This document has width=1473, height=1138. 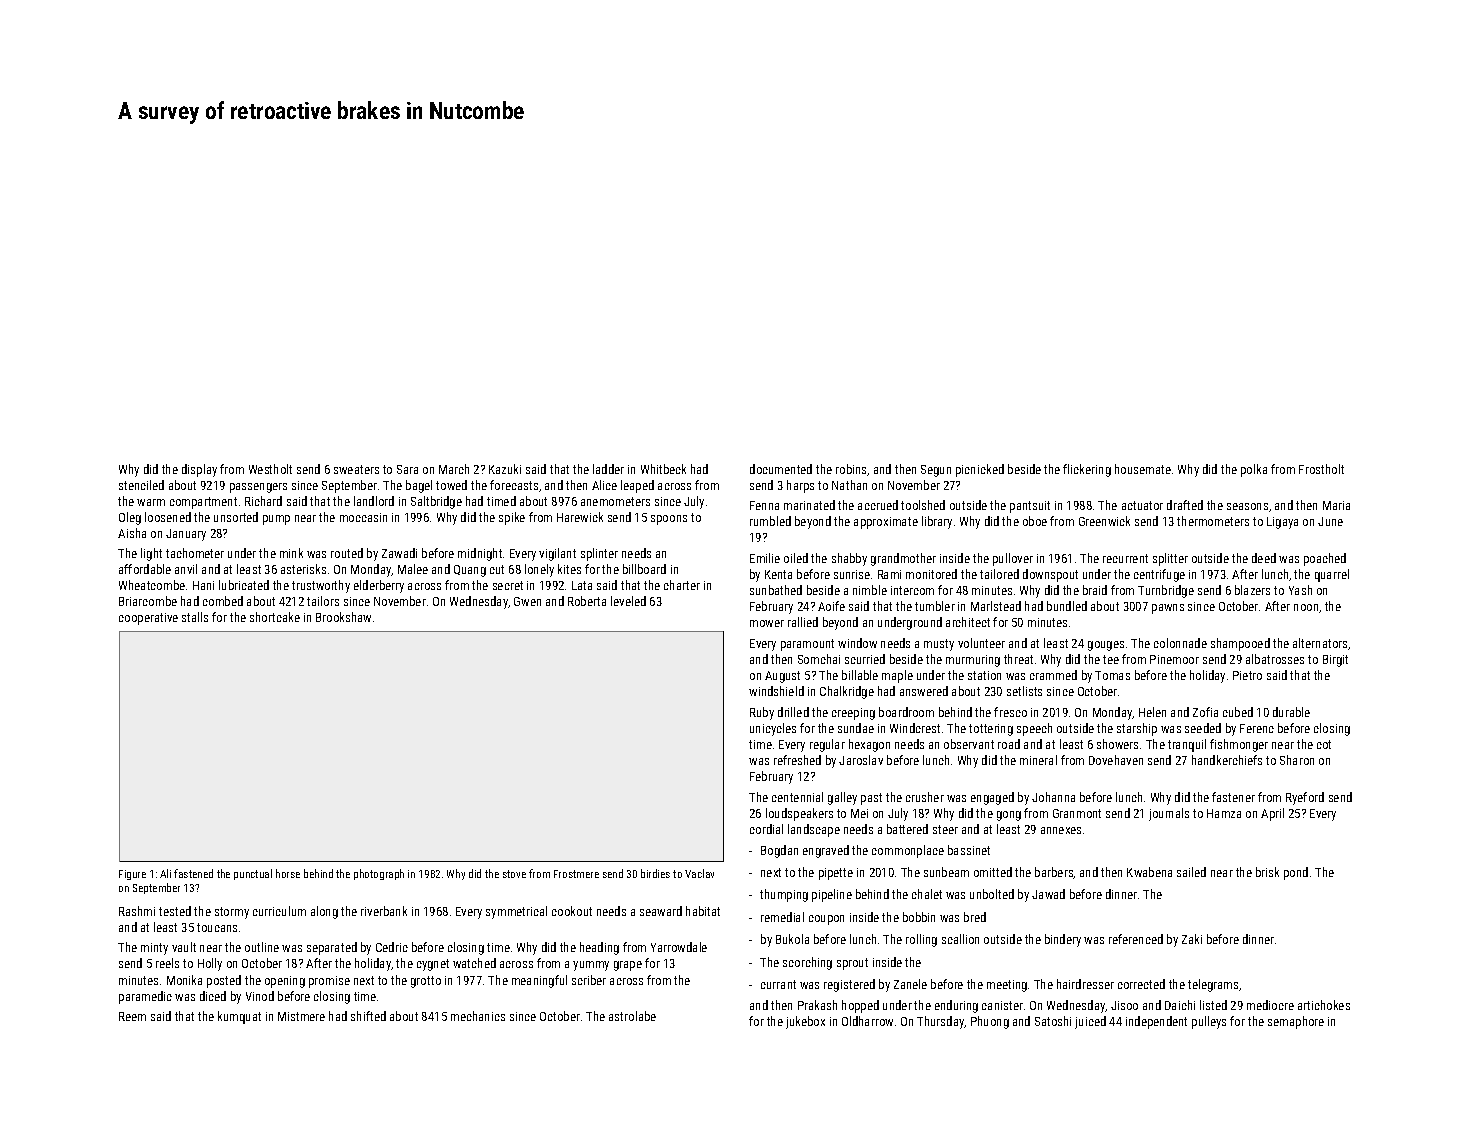 I want to click on pulleys, so click(x=1209, y=1022).
